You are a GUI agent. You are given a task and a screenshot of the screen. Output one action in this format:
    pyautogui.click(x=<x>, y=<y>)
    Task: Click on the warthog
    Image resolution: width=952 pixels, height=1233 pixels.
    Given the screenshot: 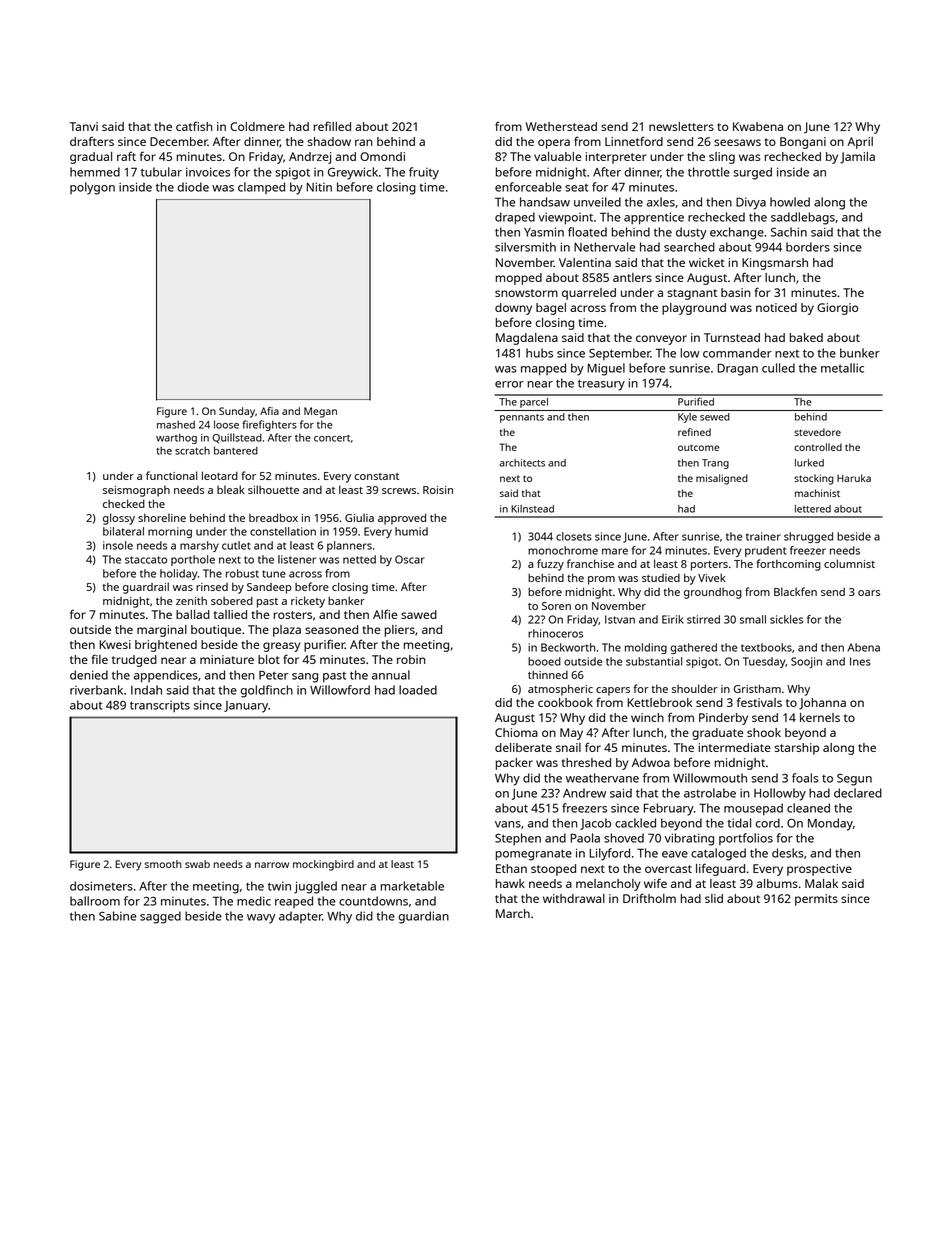 What is the action you would take?
    pyautogui.click(x=176, y=438)
